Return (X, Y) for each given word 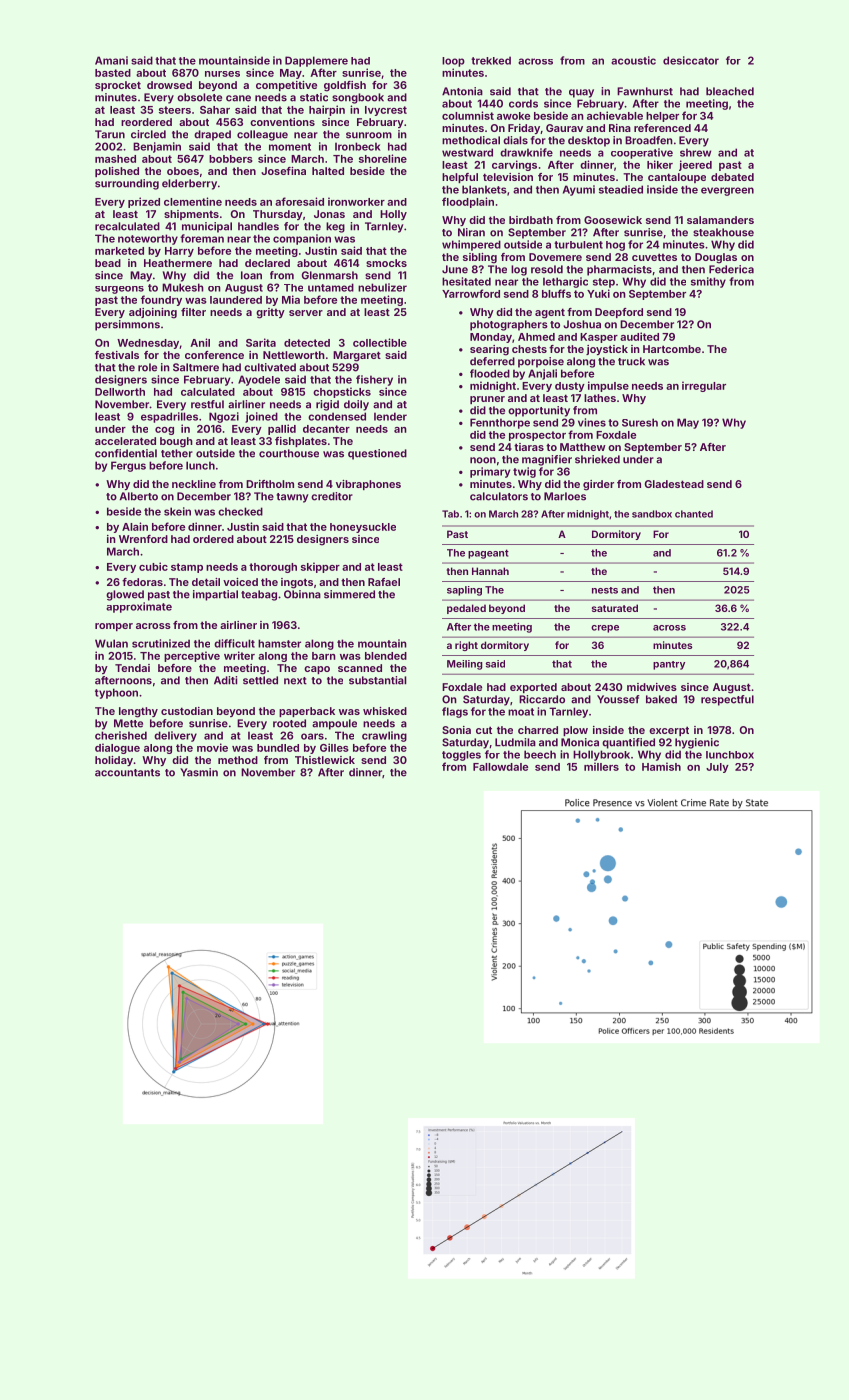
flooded (490, 373)
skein (177, 511)
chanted (694, 514)
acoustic (633, 60)
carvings (514, 165)
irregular (704, 386)
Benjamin (157, 147)
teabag (259, 595)
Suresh (640, 422)
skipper (320, 567)
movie (212, 747)
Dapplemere (316, 61)
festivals (117, 355)
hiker (660, 164)
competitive (286, 86)
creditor (332, 496)
